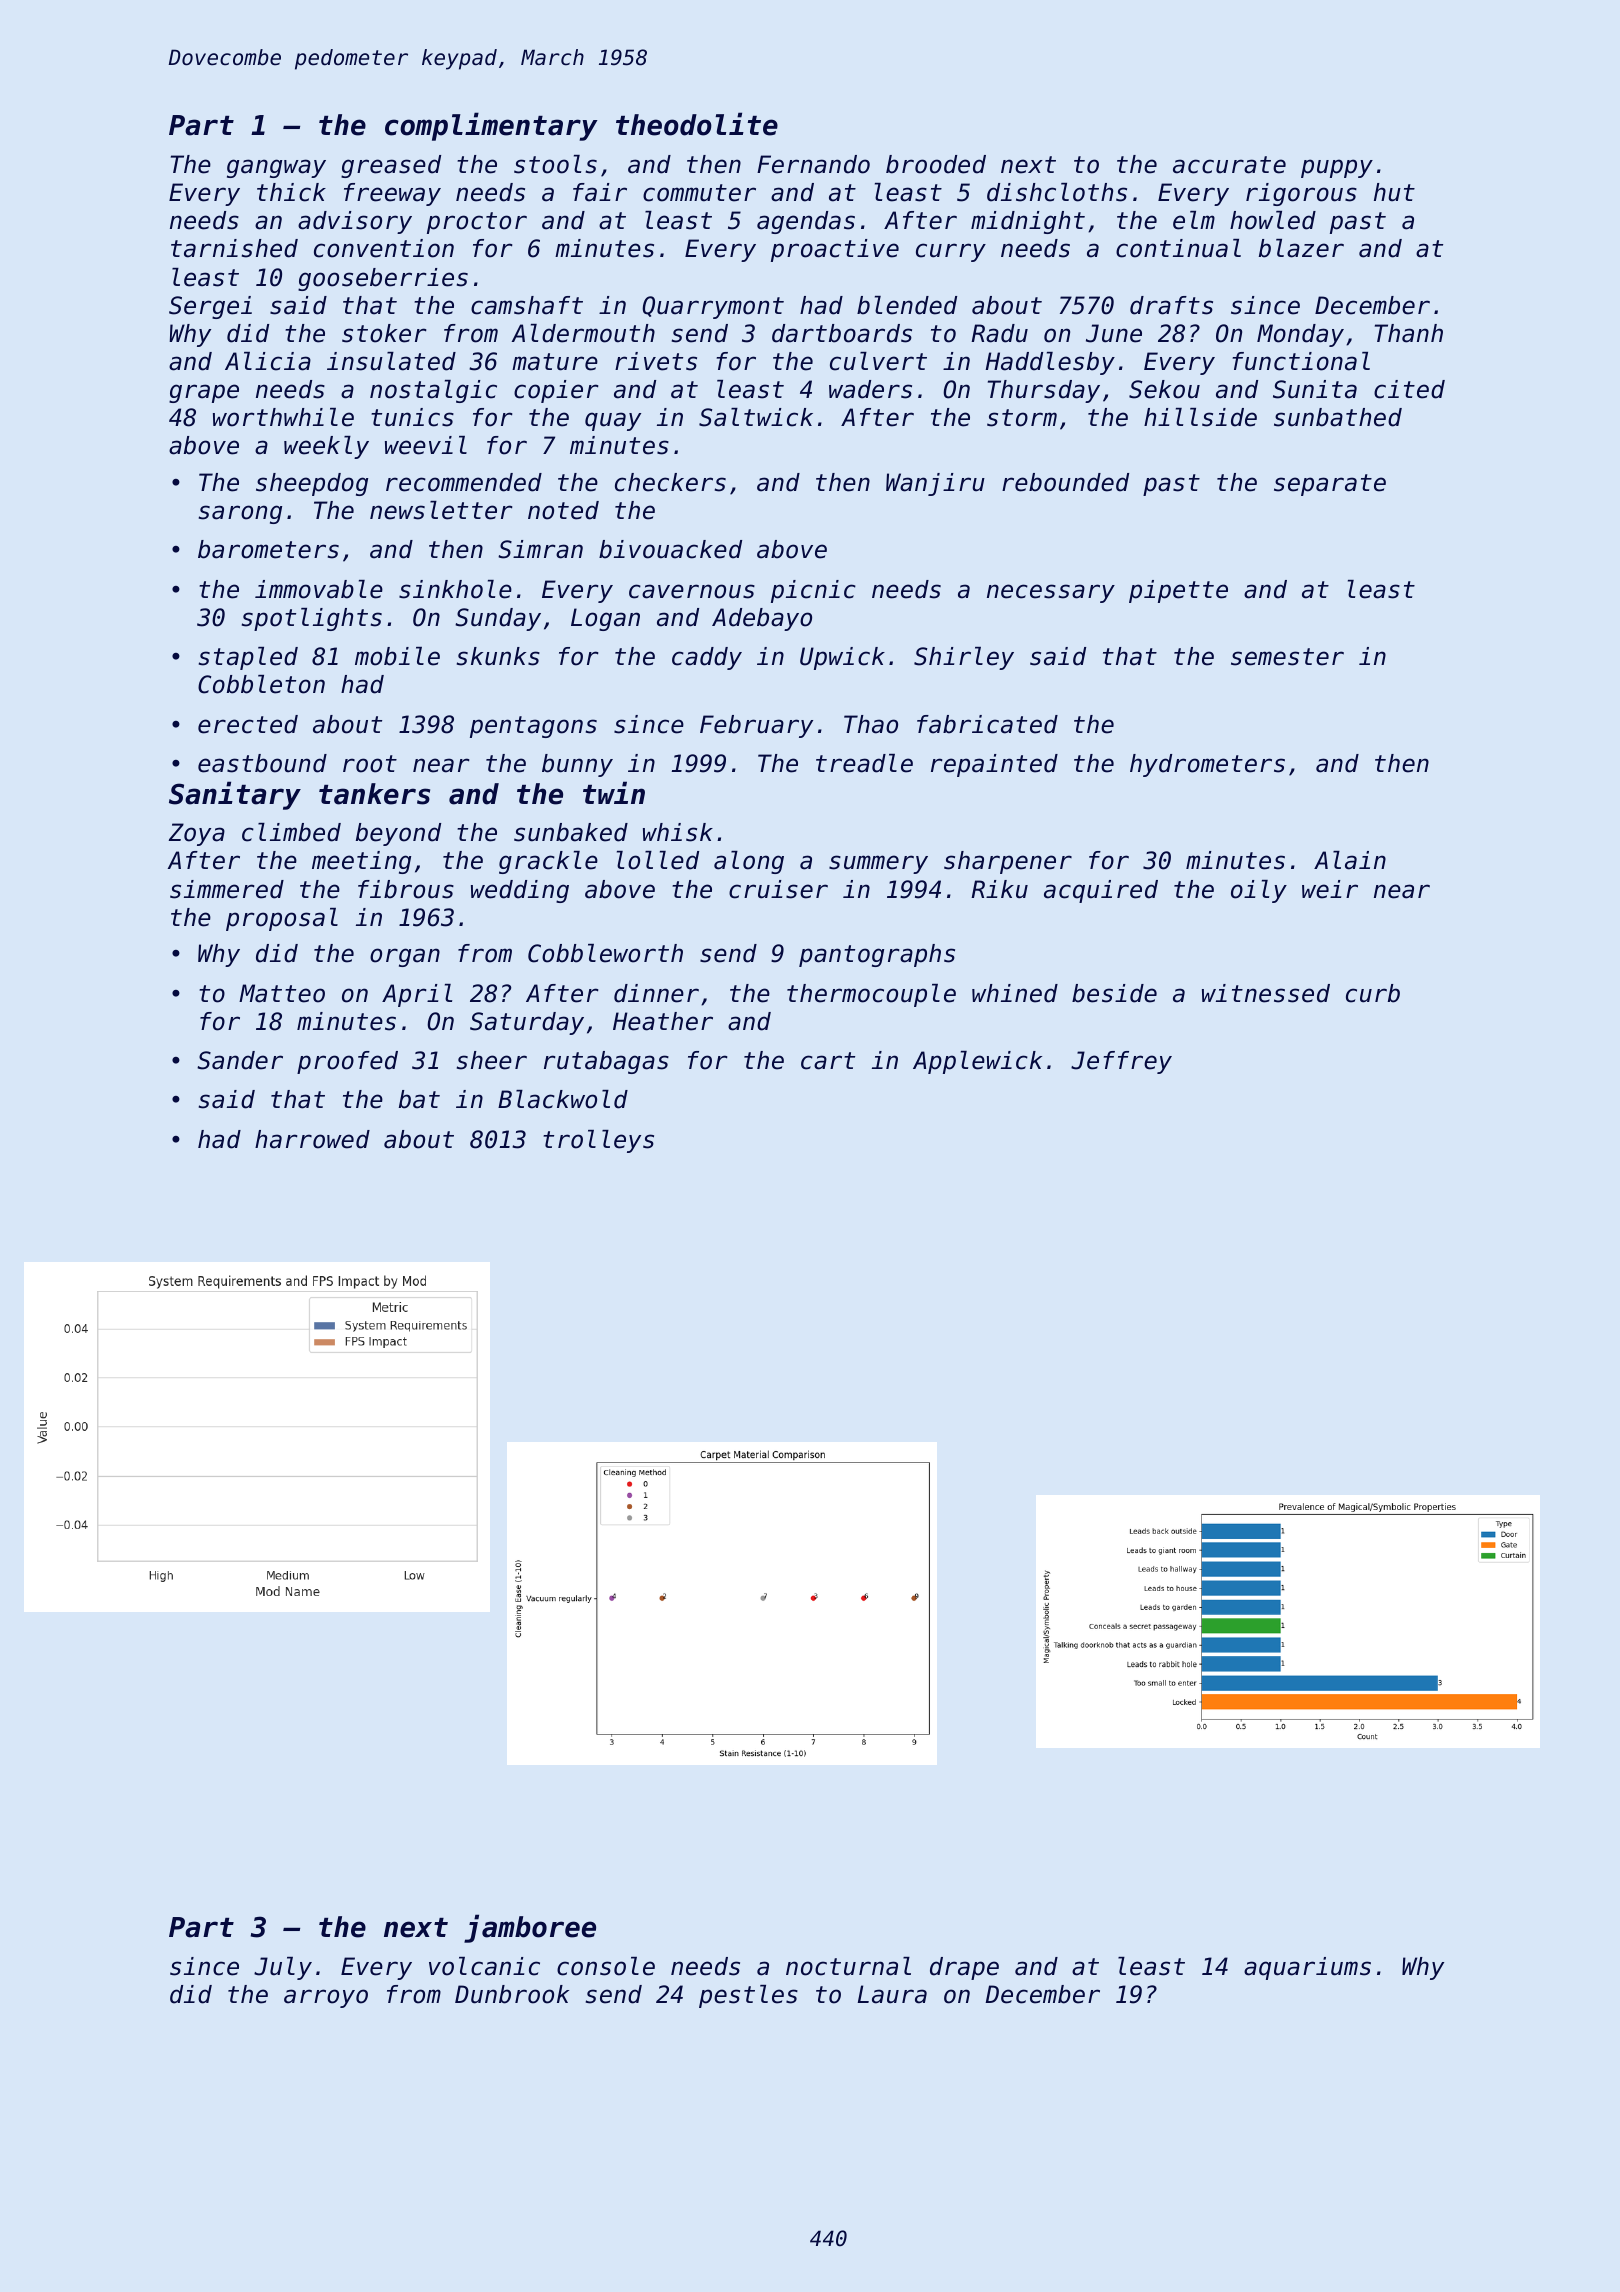 The height and width of the document is (2292, 1620). Describe the element at coordinates (326, 1998) in the document. I see `arroyo` at that location.
